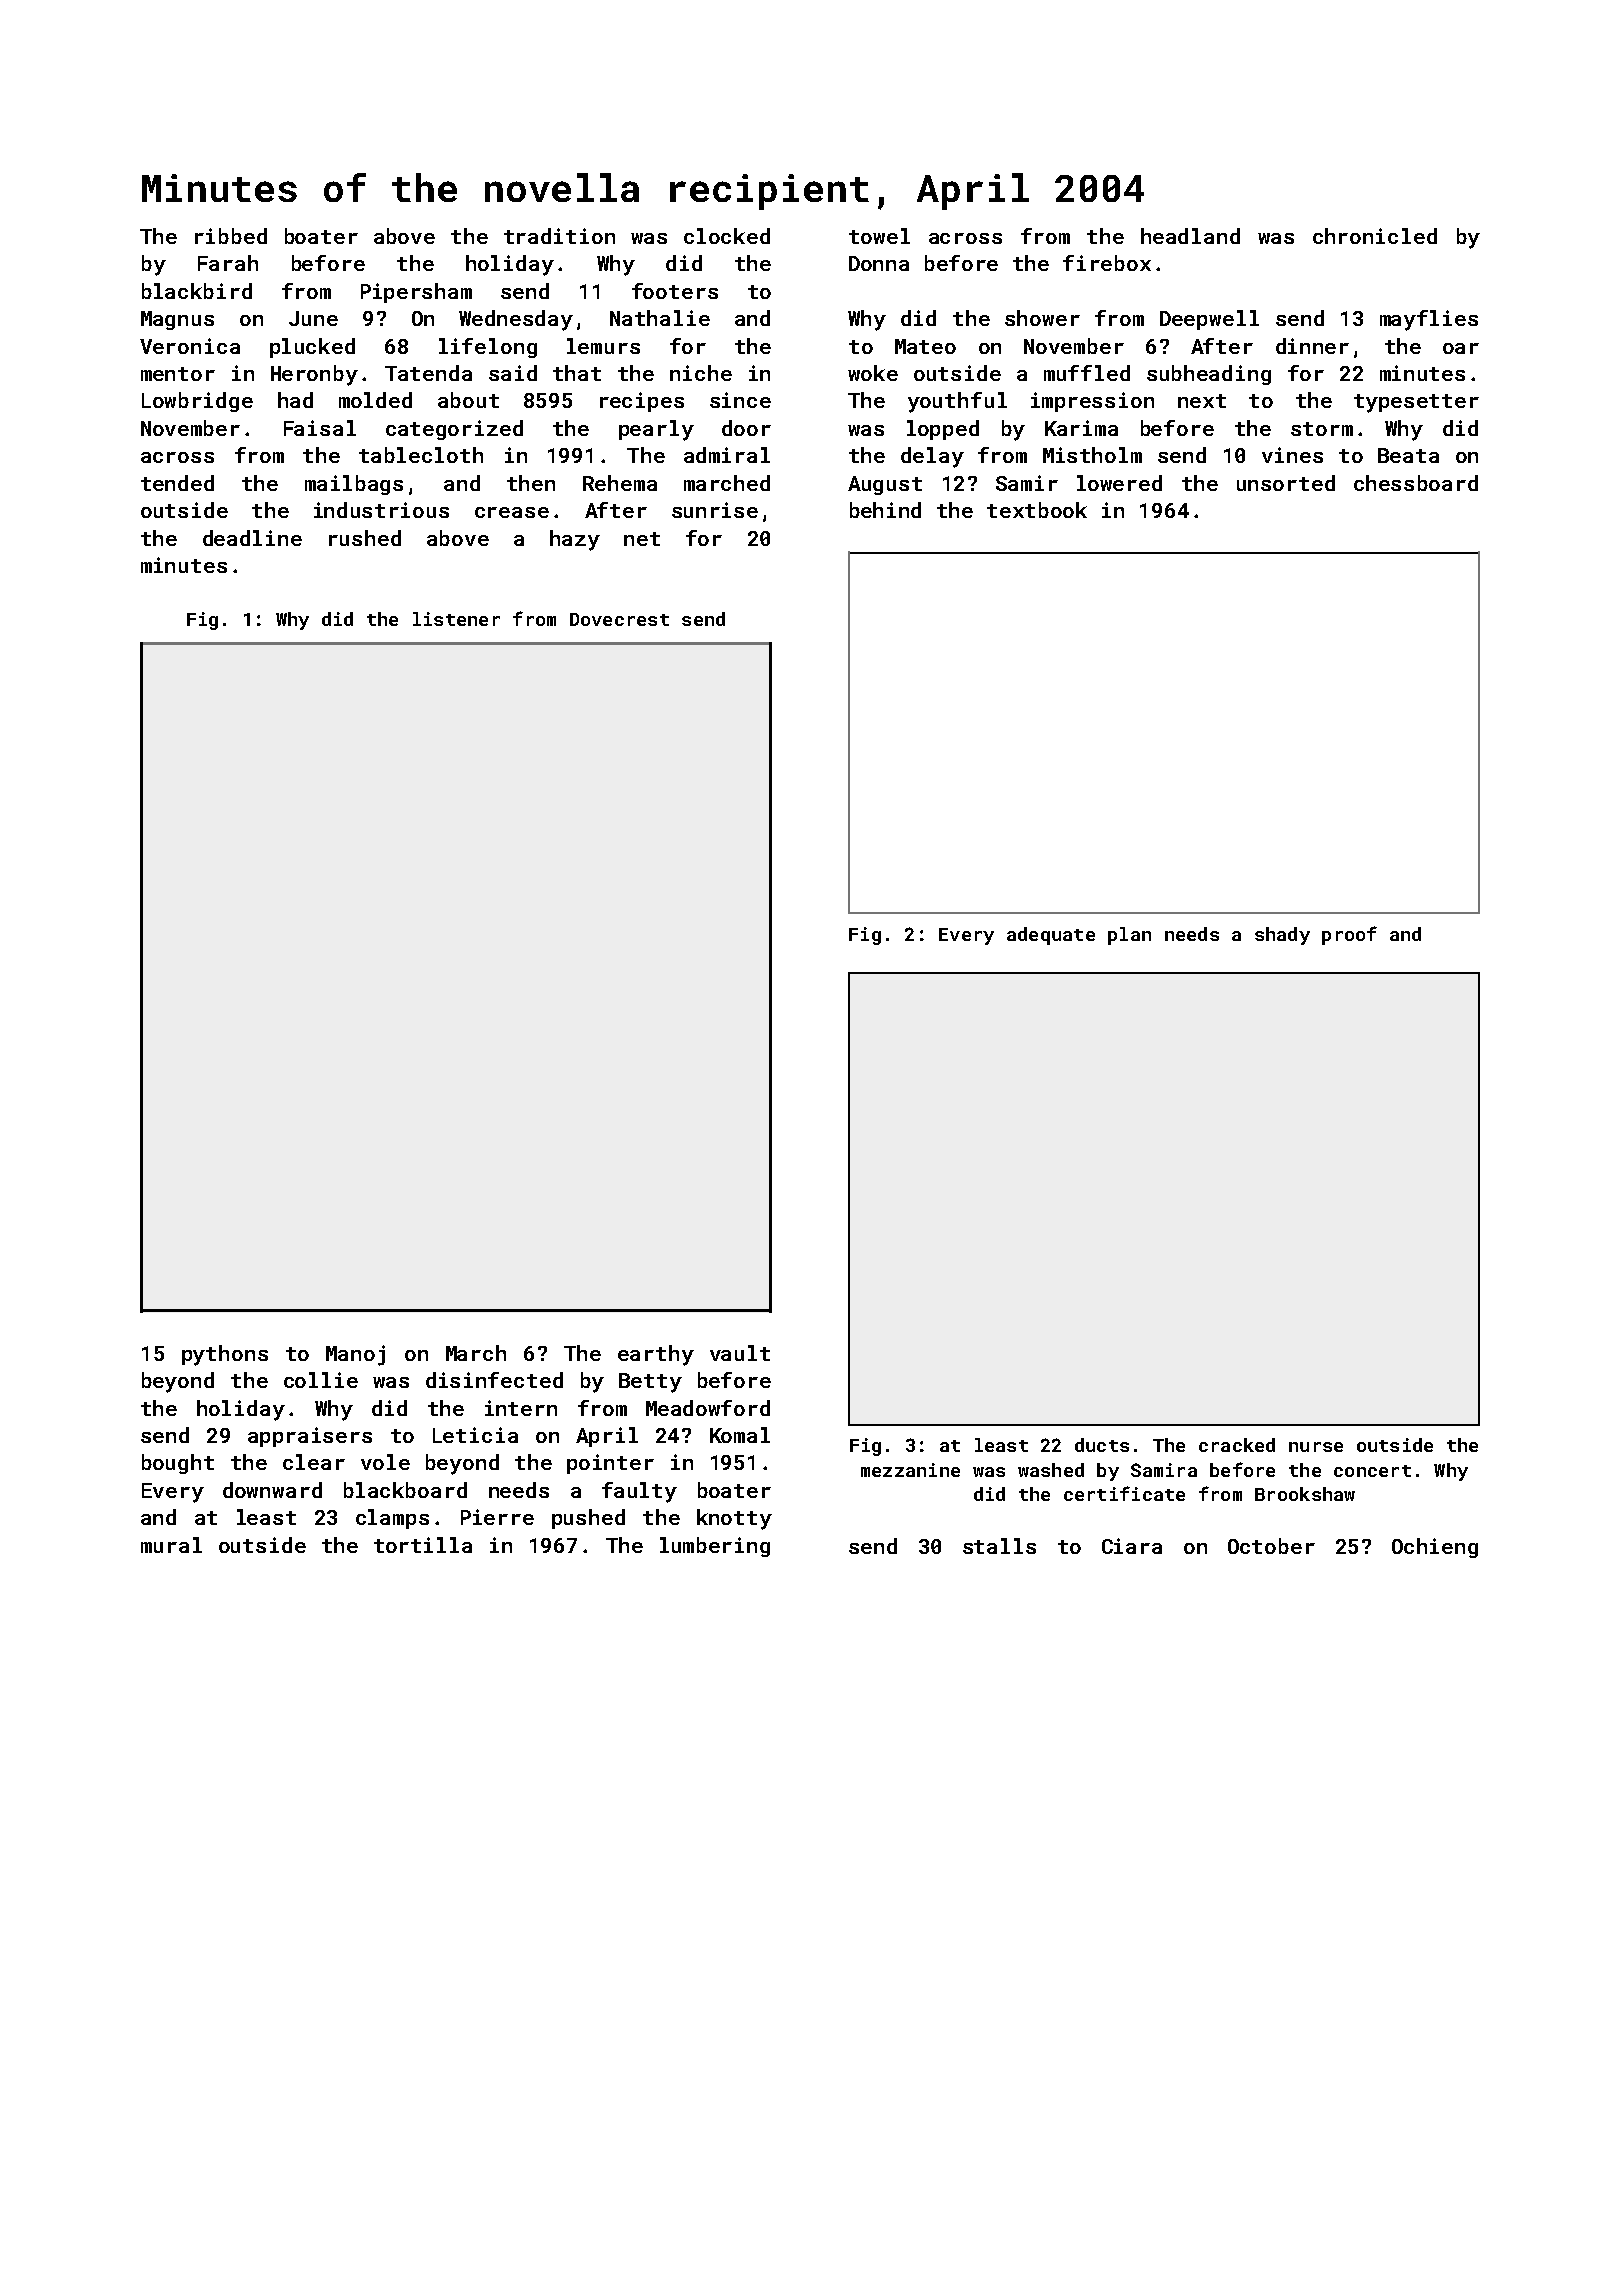 The image size is (1620, 2292). I want to click on listener, so click(456, 619).
